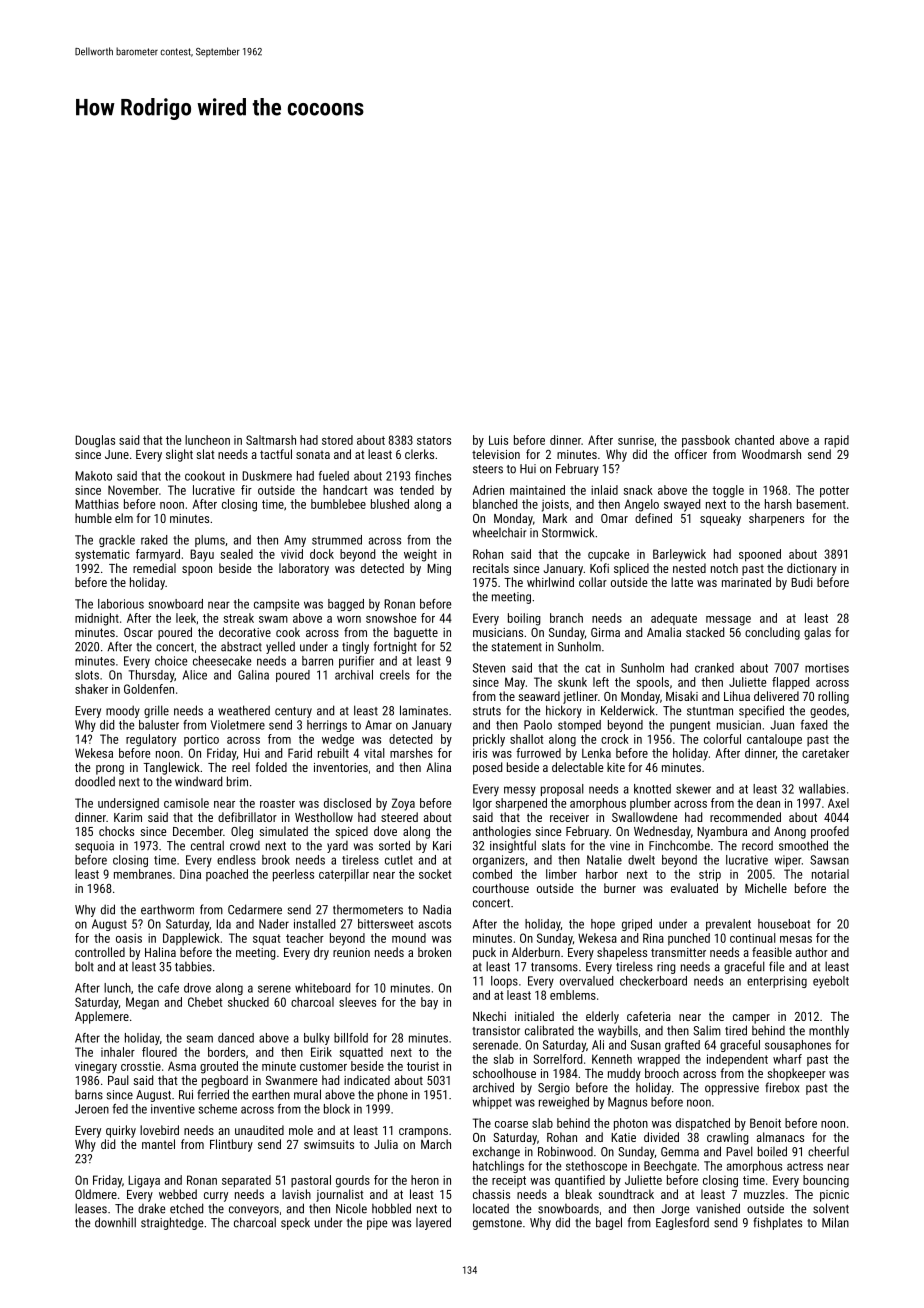  Describe the element at coordinates (837, 441) in the document. I see `rapid` at that location.
